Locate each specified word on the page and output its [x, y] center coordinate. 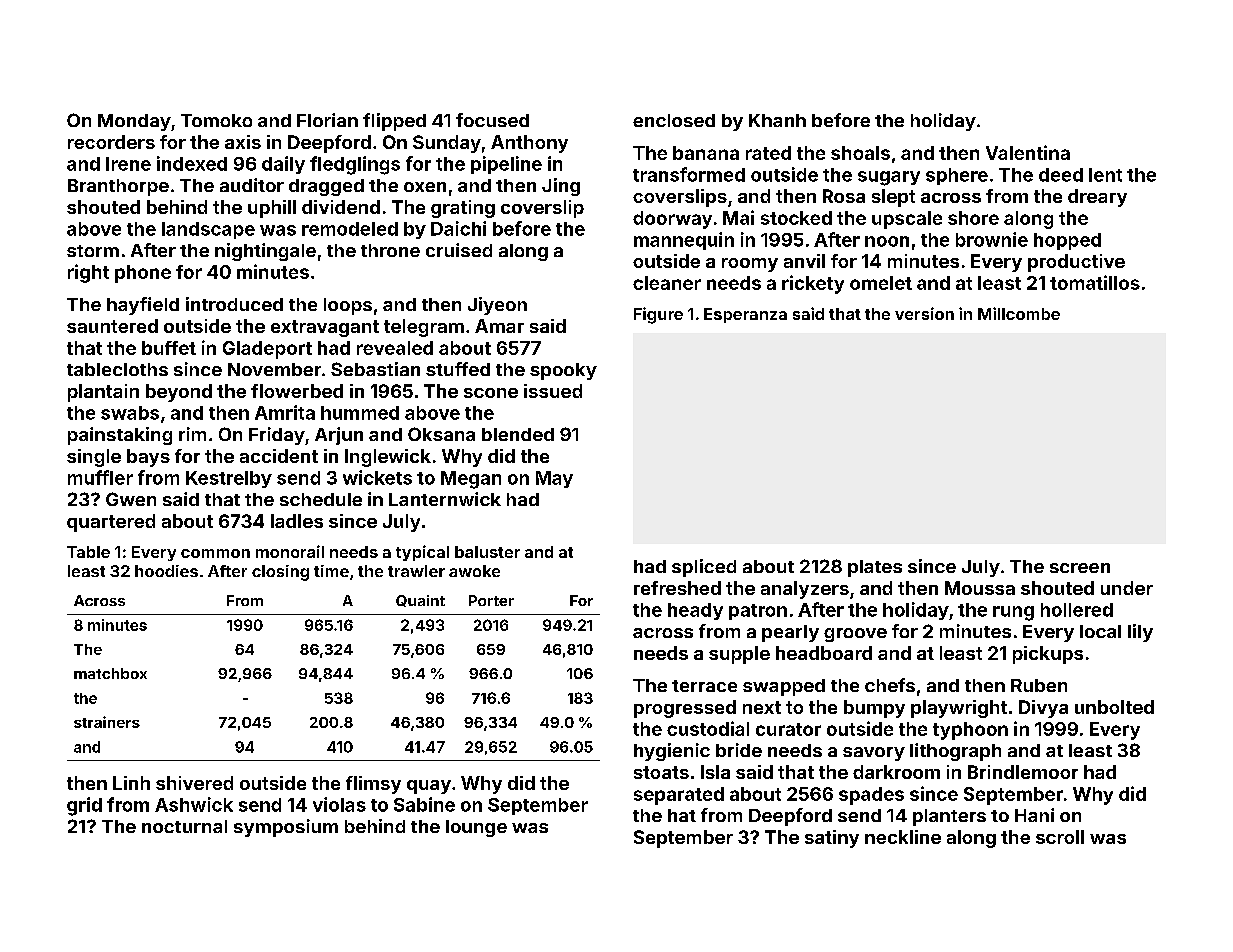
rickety [813, 284]
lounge [476, 828]
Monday [134, 122]
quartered [111, 523]
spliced [704, 568]
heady [695, 611]
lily [1140, 633]
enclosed [674, 120]
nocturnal [184, 826]
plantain [103, 393]
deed [1061, 175]
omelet [881, 283]
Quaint [420, 601]
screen [1080, 568]
